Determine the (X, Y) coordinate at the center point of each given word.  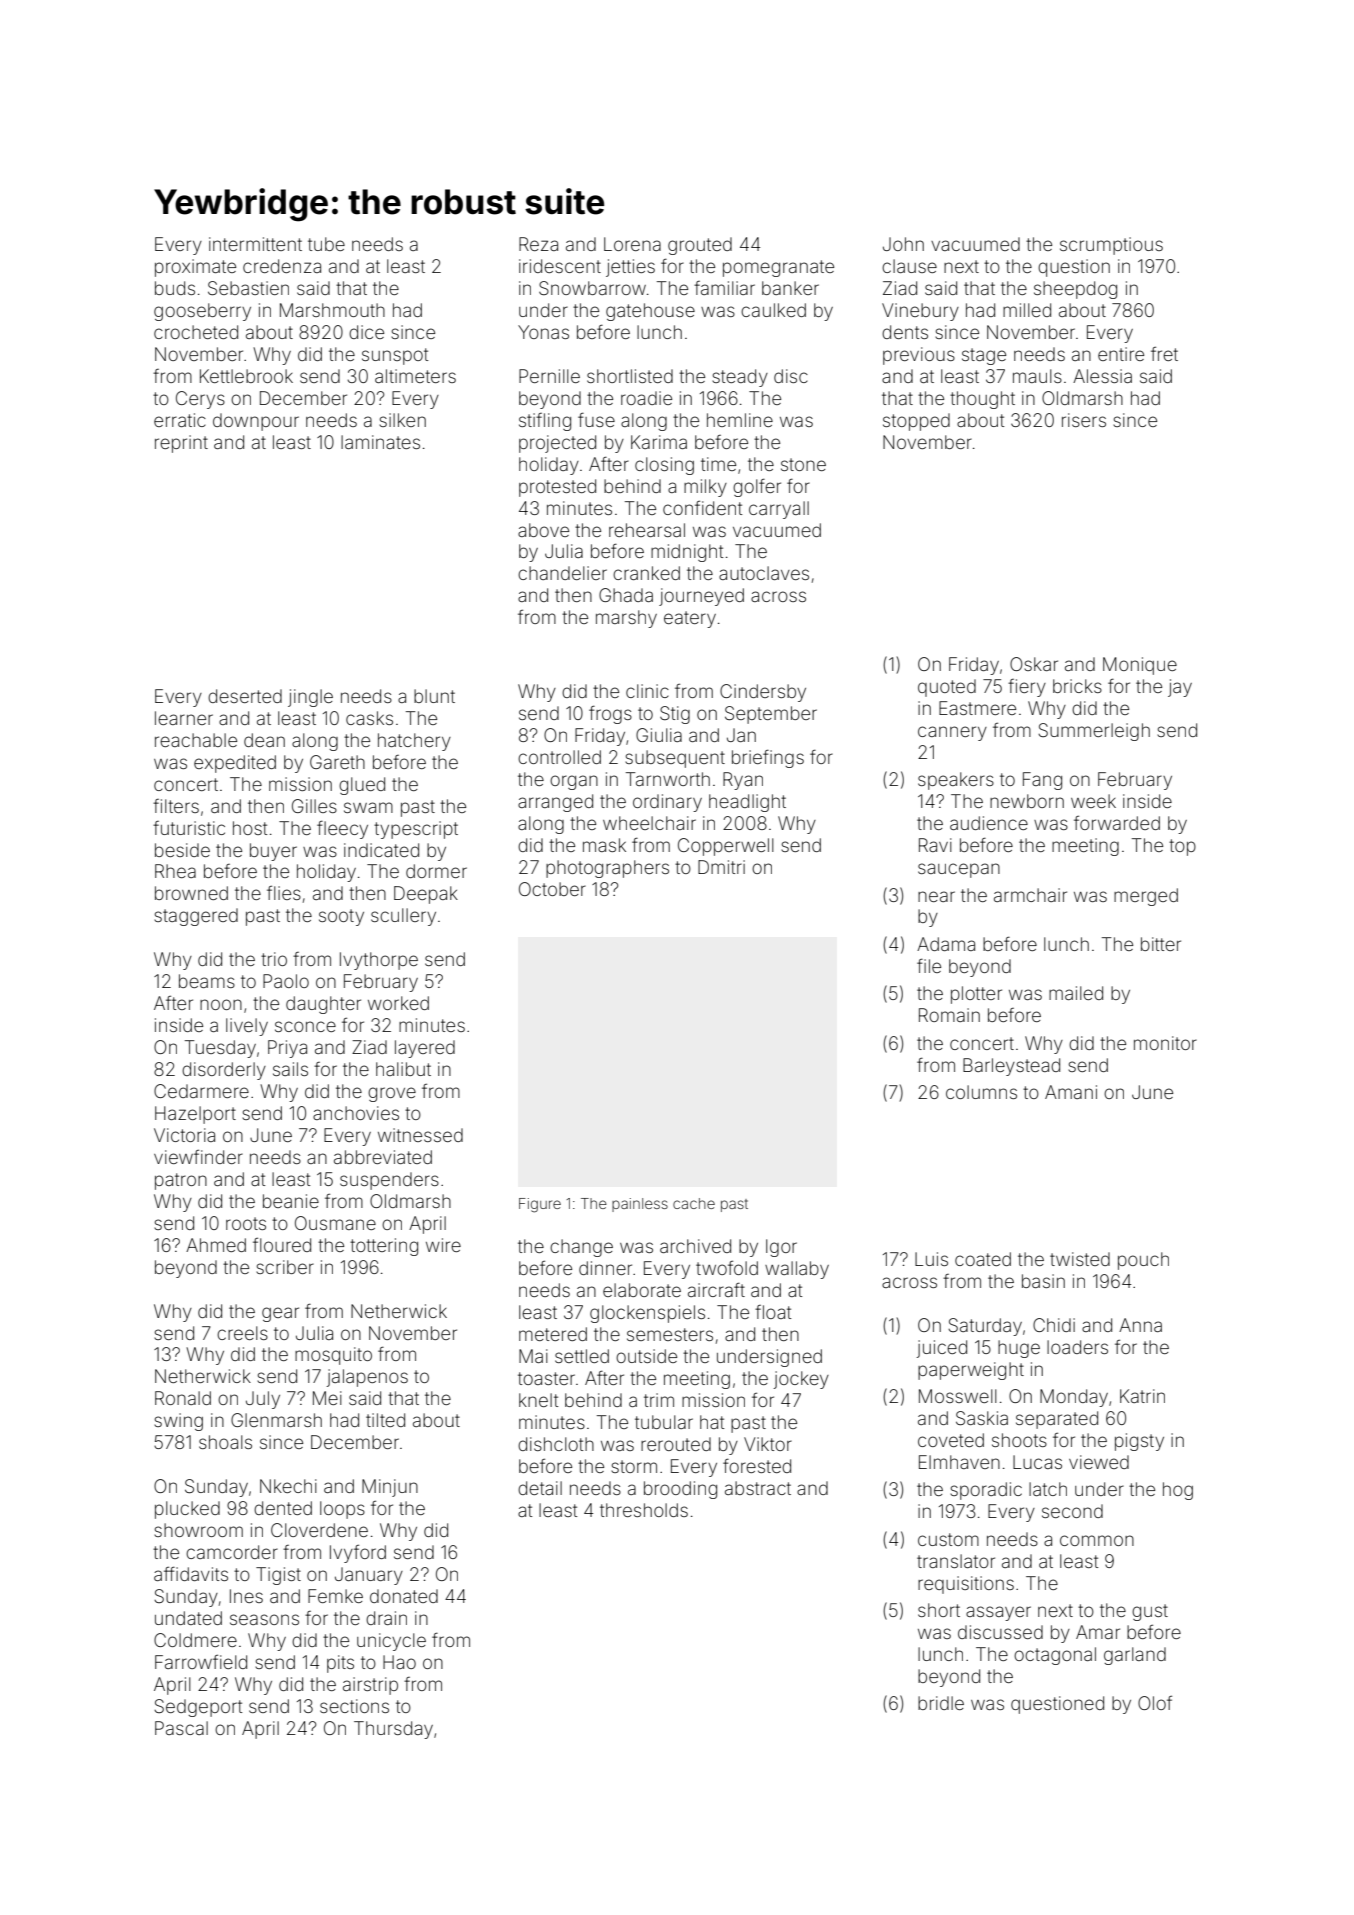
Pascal (181, 1728)
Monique (1140, 666)
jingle (310, 698)
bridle (941, 1703)
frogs (610, 714)
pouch (1143, 1261)
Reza (538, 244)
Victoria (184, 1135)
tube (326, 244)
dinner (605, 1268)
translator (956, 1561)
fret (1164, 353)
